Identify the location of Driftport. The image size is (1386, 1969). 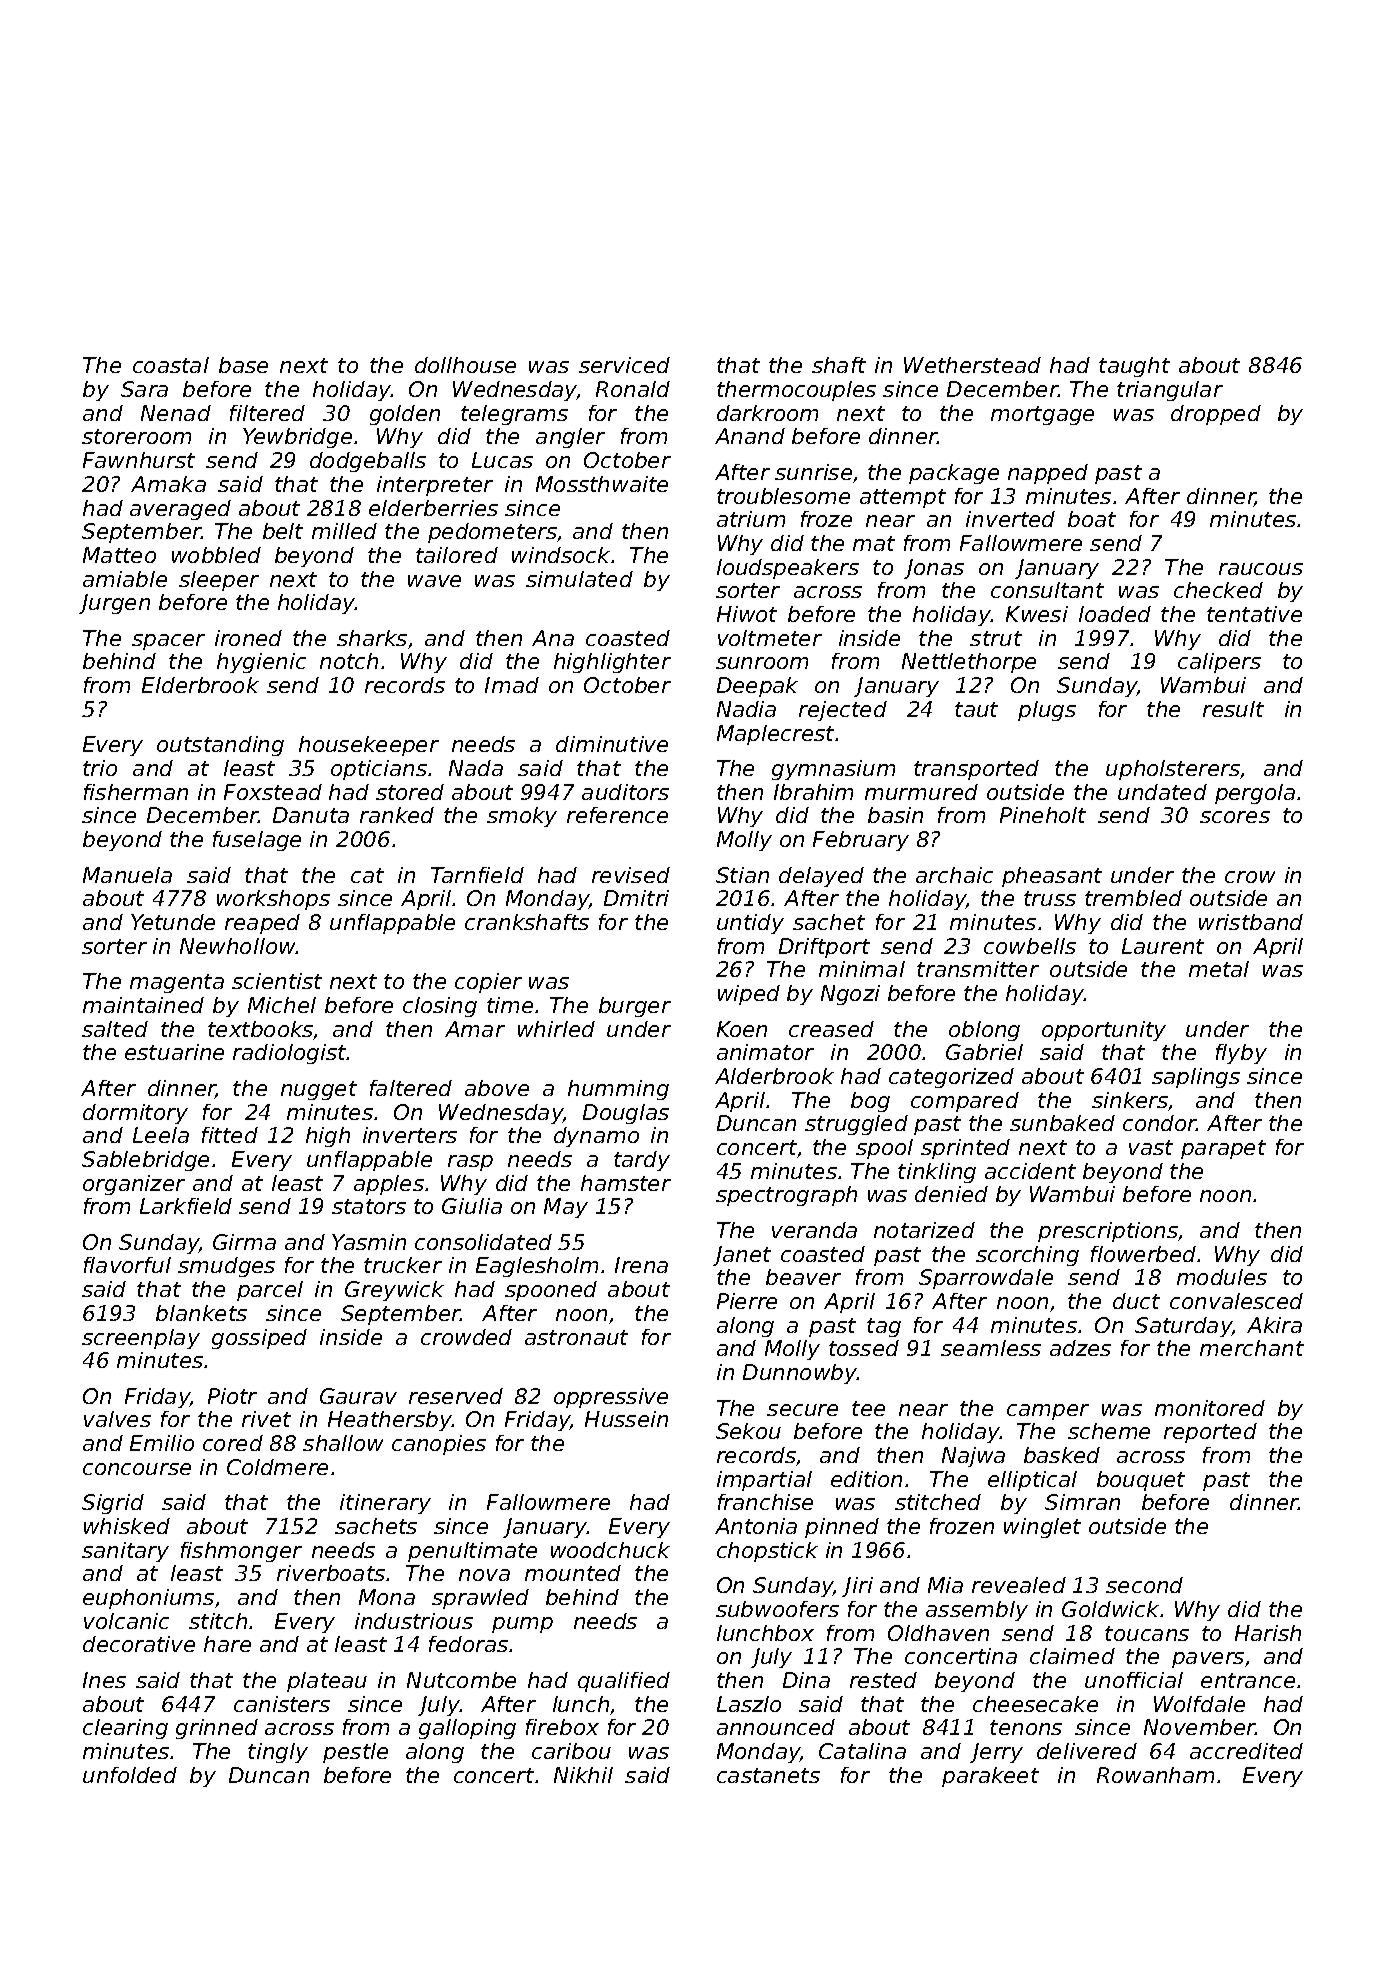
(824, 948).
